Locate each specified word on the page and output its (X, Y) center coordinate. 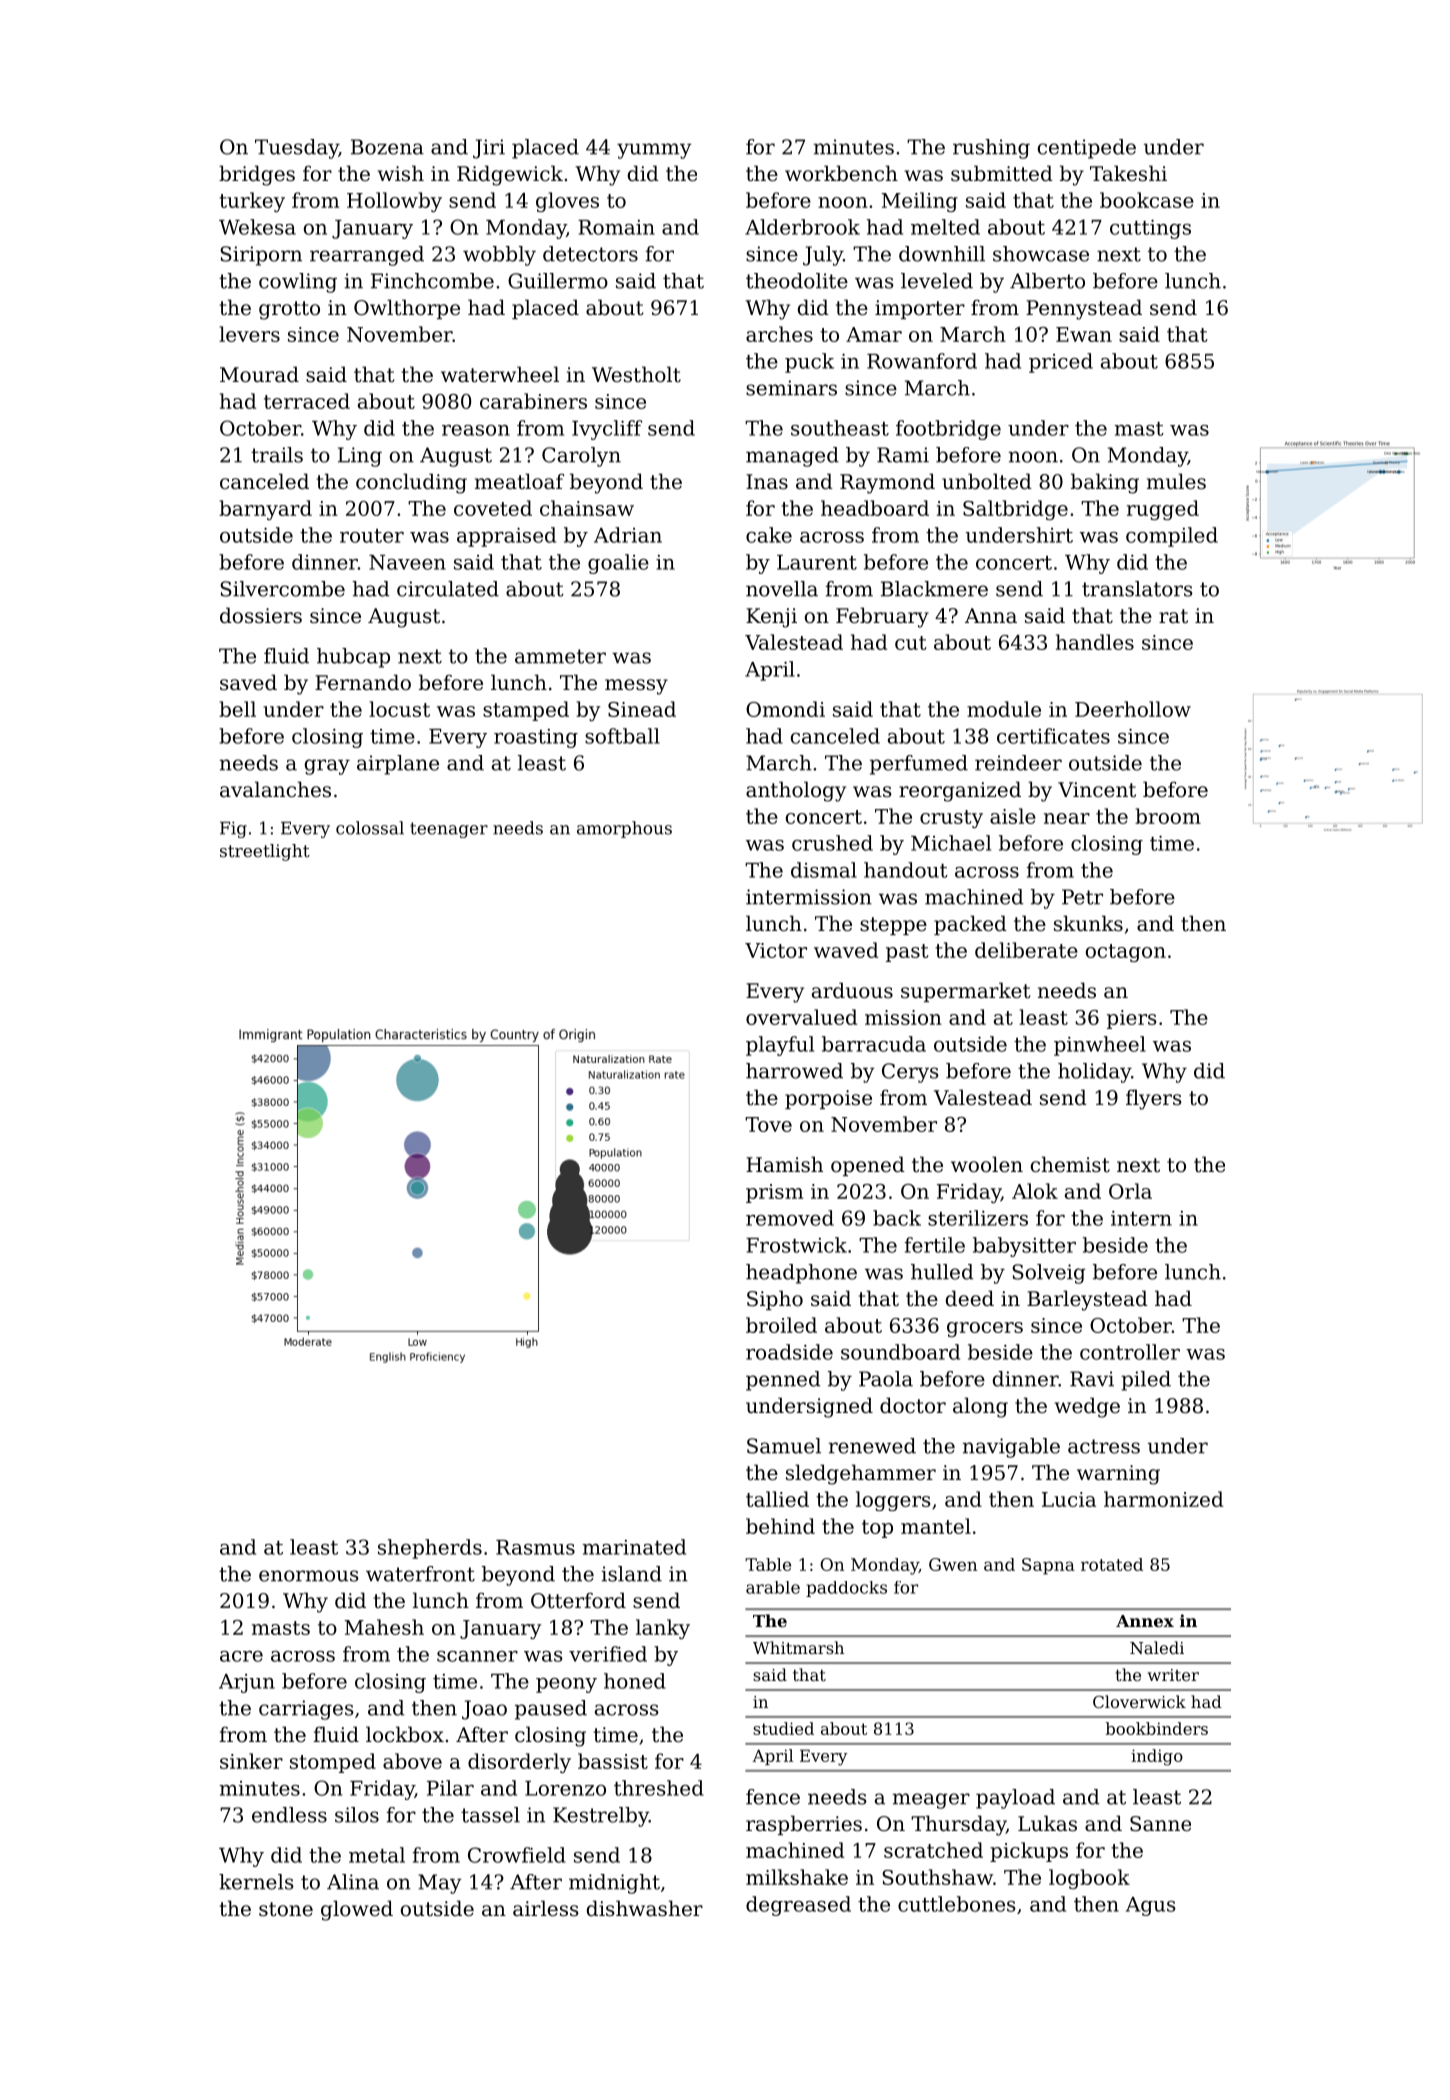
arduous (852, 990)
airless (545, 1908)
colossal (370, 828)
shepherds (430, 1549)
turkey (252, 202)
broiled (781, 1325)
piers (1131, 1019)
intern (1141, 1218)
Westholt (636, 374)
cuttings (1150, 229)
